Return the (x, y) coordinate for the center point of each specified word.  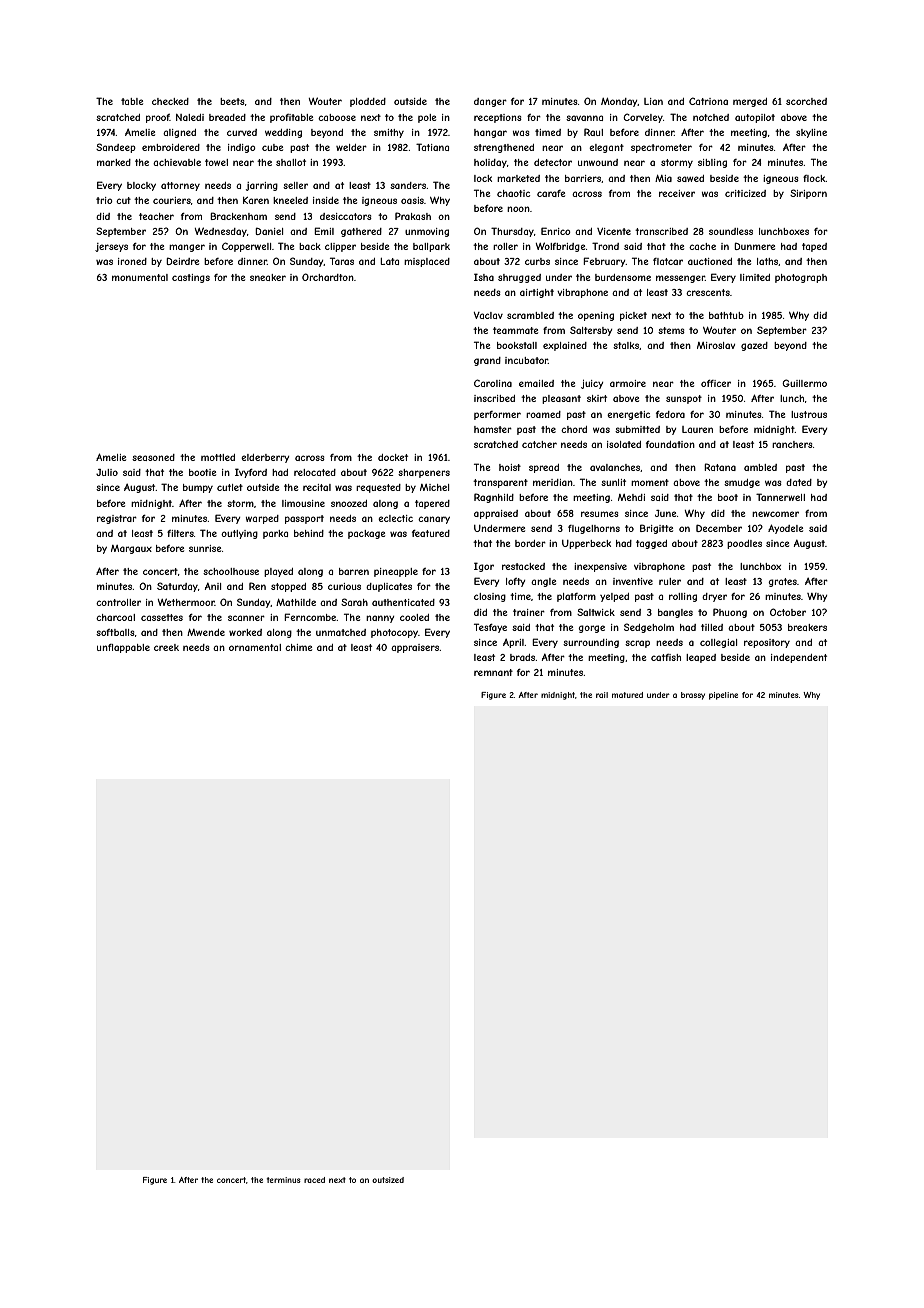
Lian (653, 101)
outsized (388, 1180)
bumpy (198, 488)
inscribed (494, 398)
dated (799, 482)
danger (490, 102)
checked (170, 101)
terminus (284, 1180)
